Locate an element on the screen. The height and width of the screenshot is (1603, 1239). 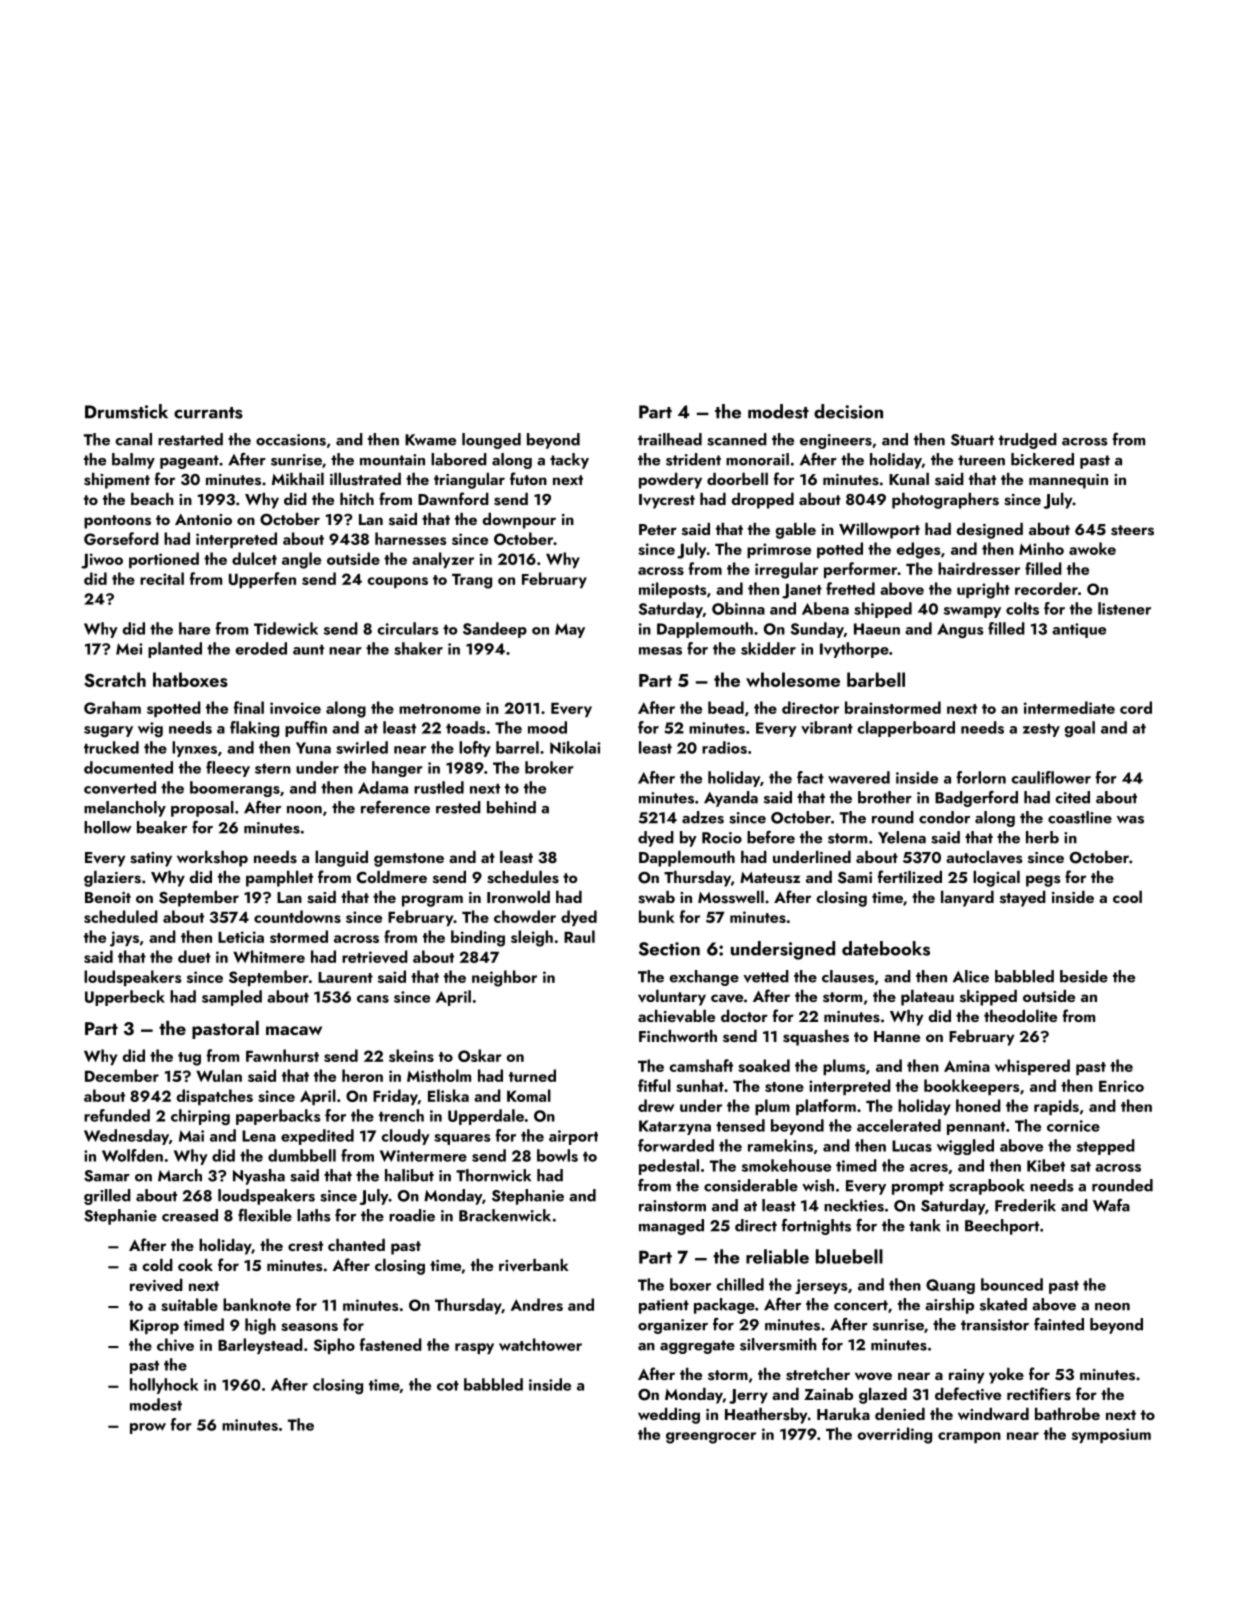
pennant is located at coordinates (976, 1128).
